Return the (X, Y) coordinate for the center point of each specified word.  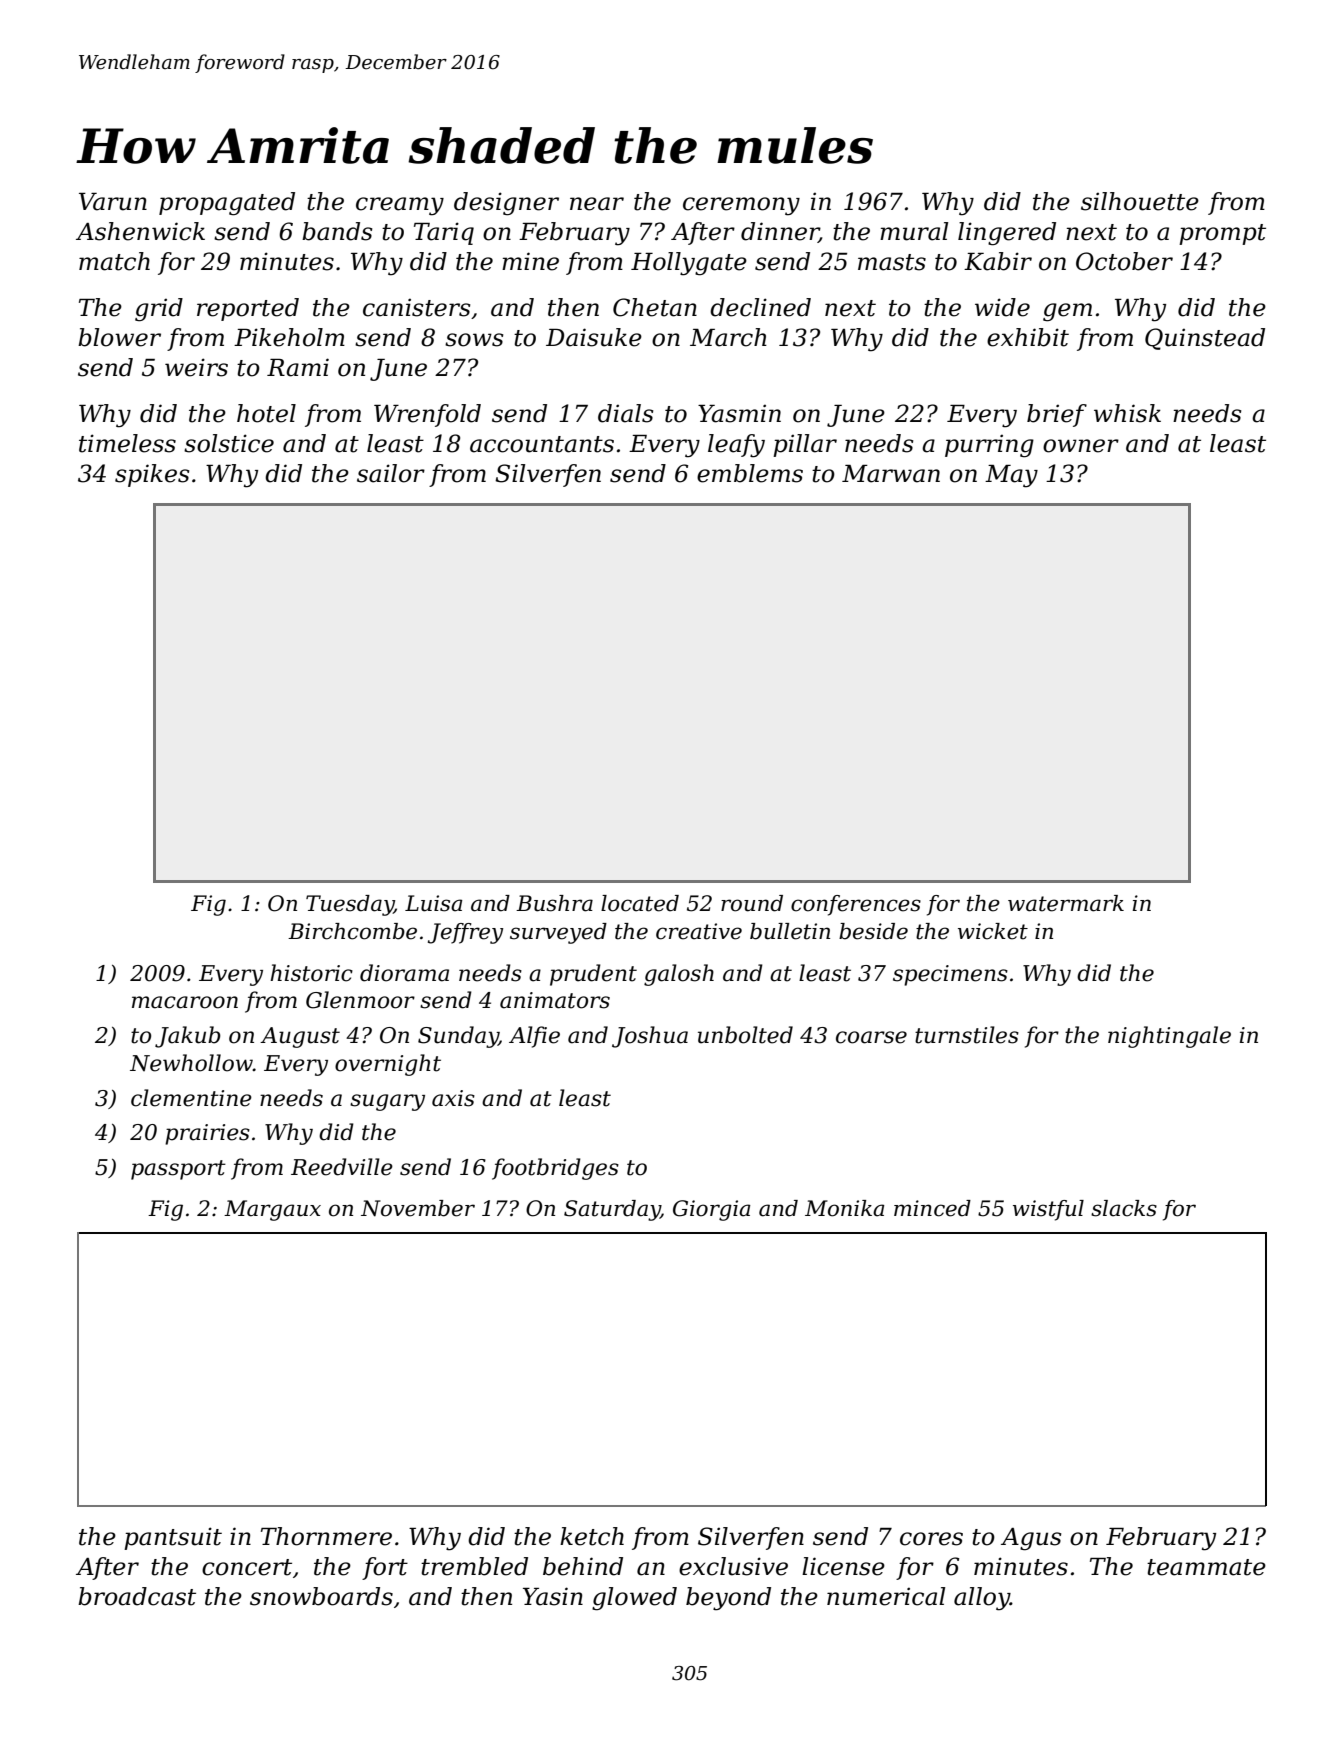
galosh (679, 975)
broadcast (137, 1596)
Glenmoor (360, 1000)
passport (178, 1170)
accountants (542, 444)
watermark (1066, 903)
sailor (391, 473)
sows (474, 340)
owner (1081, 446)
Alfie (534, 1037)
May (1011, 476)
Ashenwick (140, 231)
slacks (1124, 1208)
